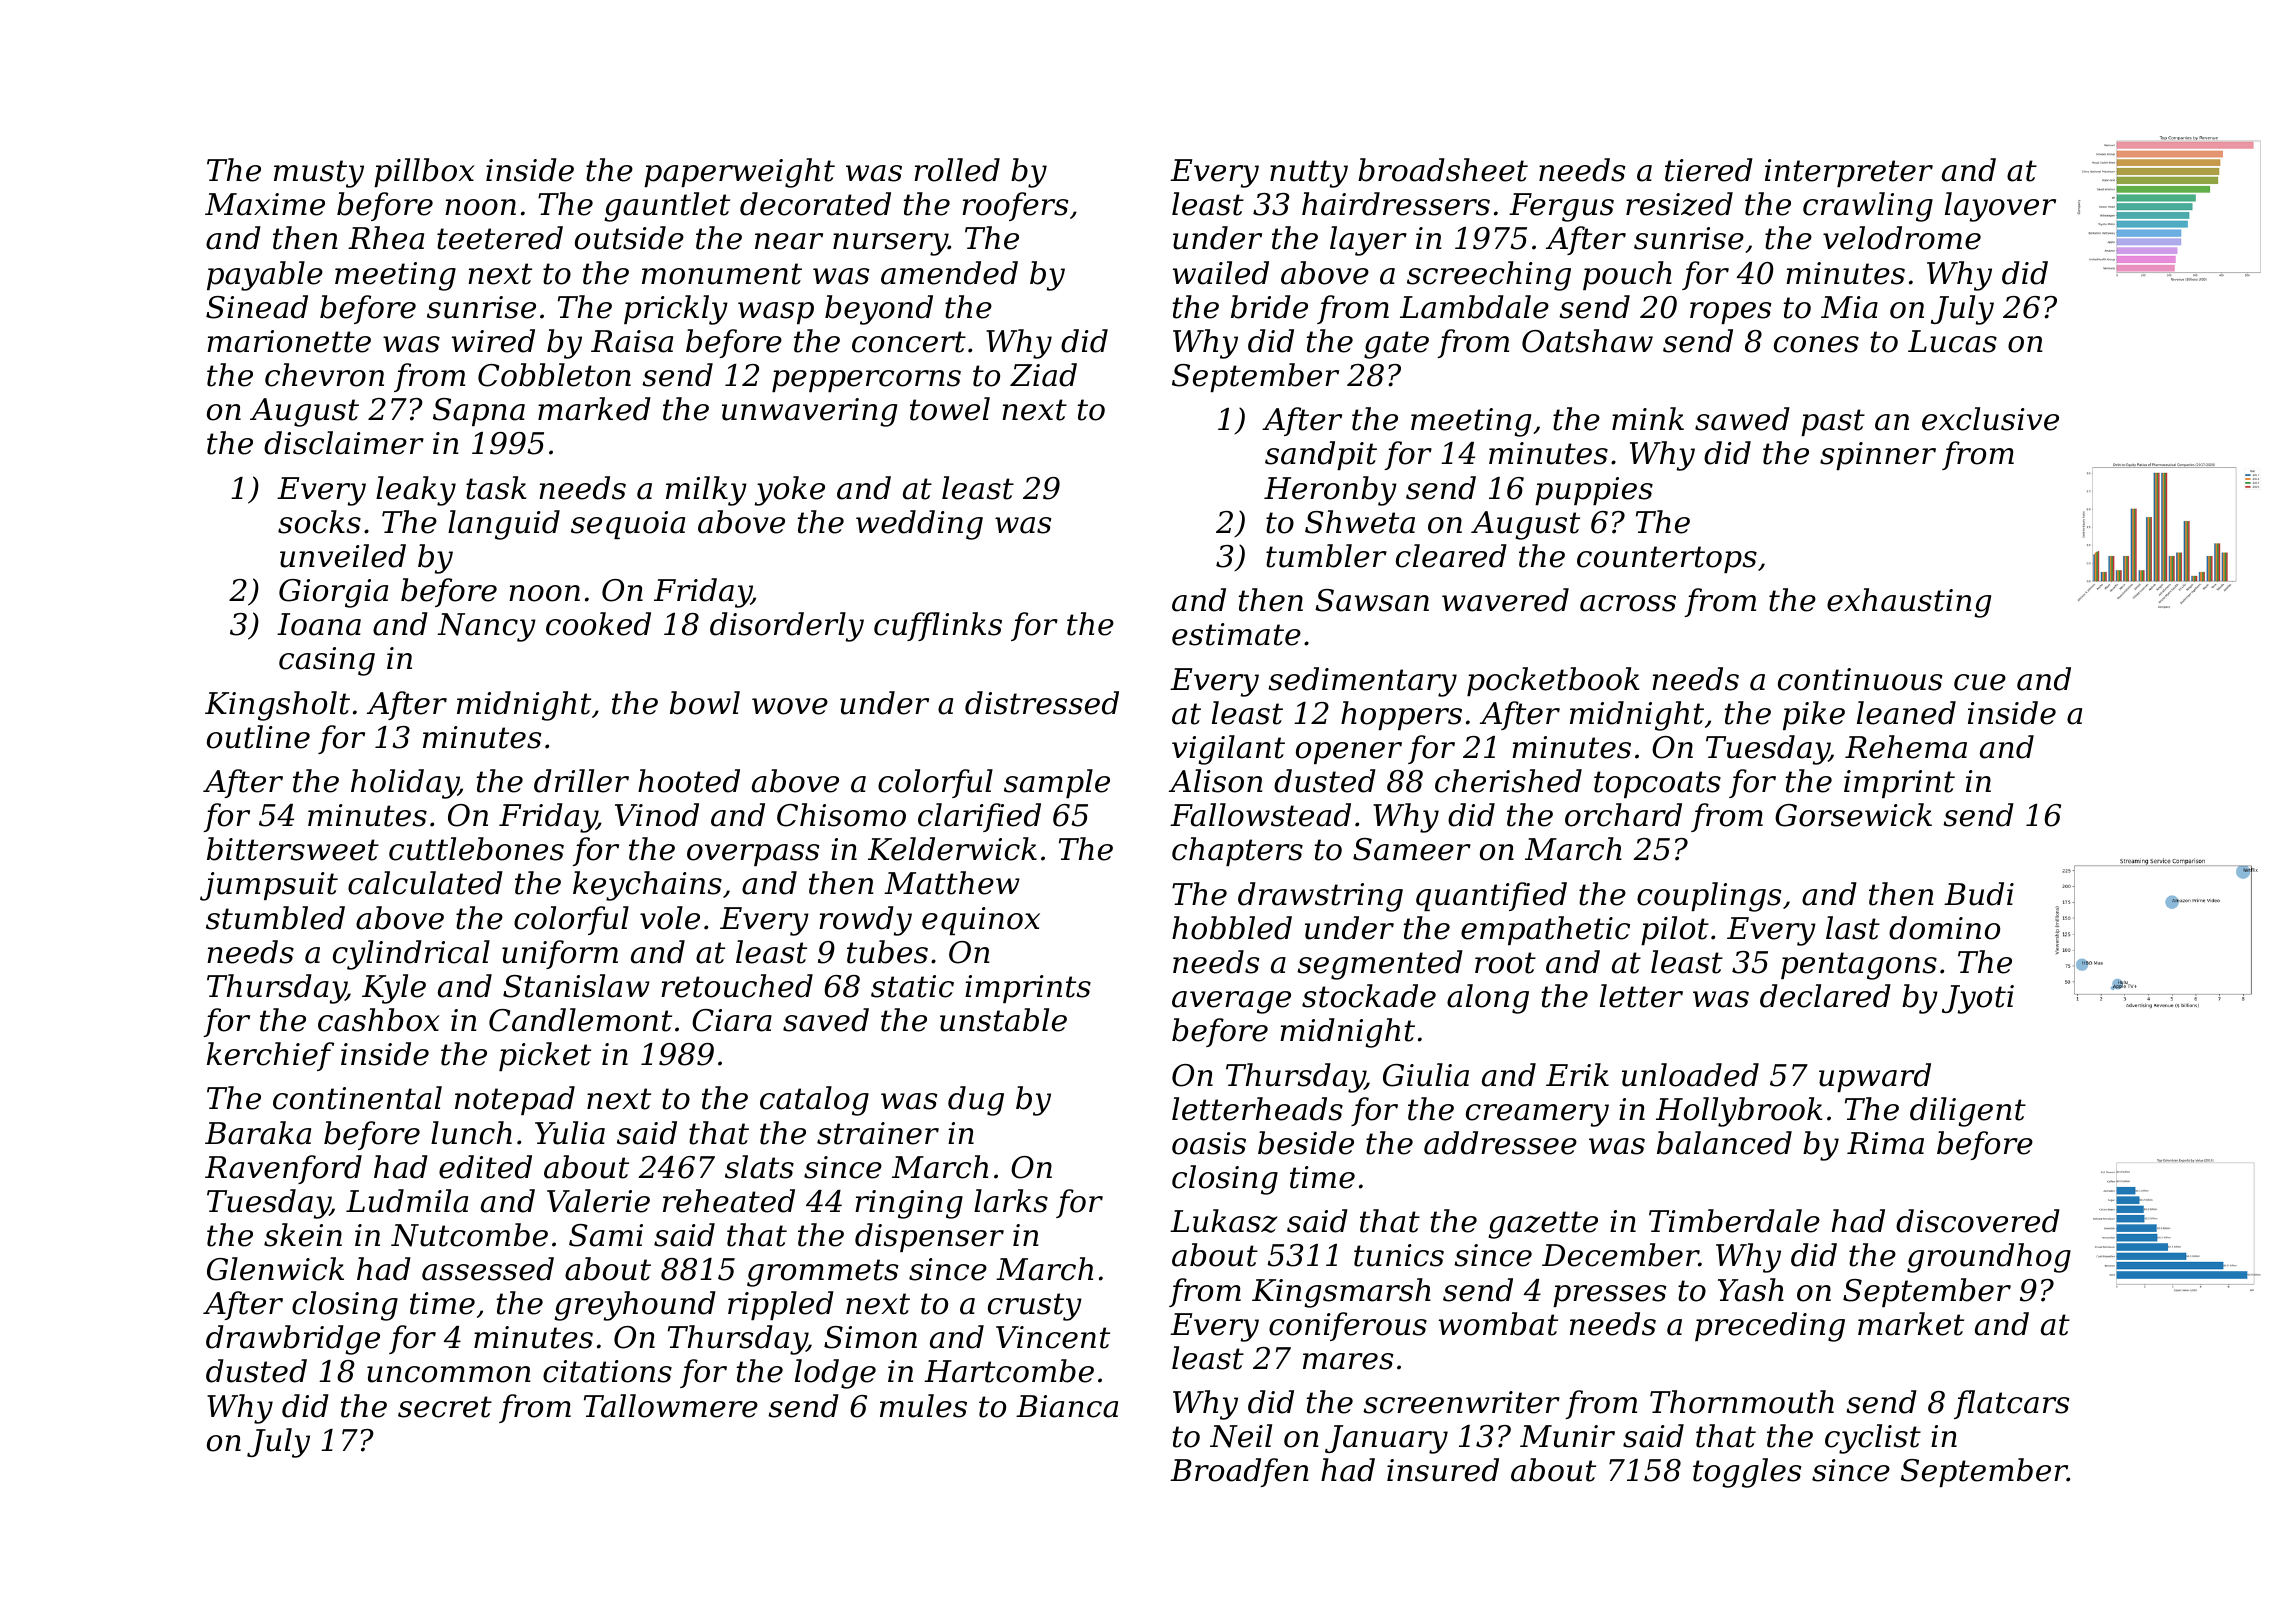 Image resolution: width=2292 pixels, height=1620 pixels. Describe the element at coordinates (424, 172) in the screenshot. I see `pillbox` at that location.
